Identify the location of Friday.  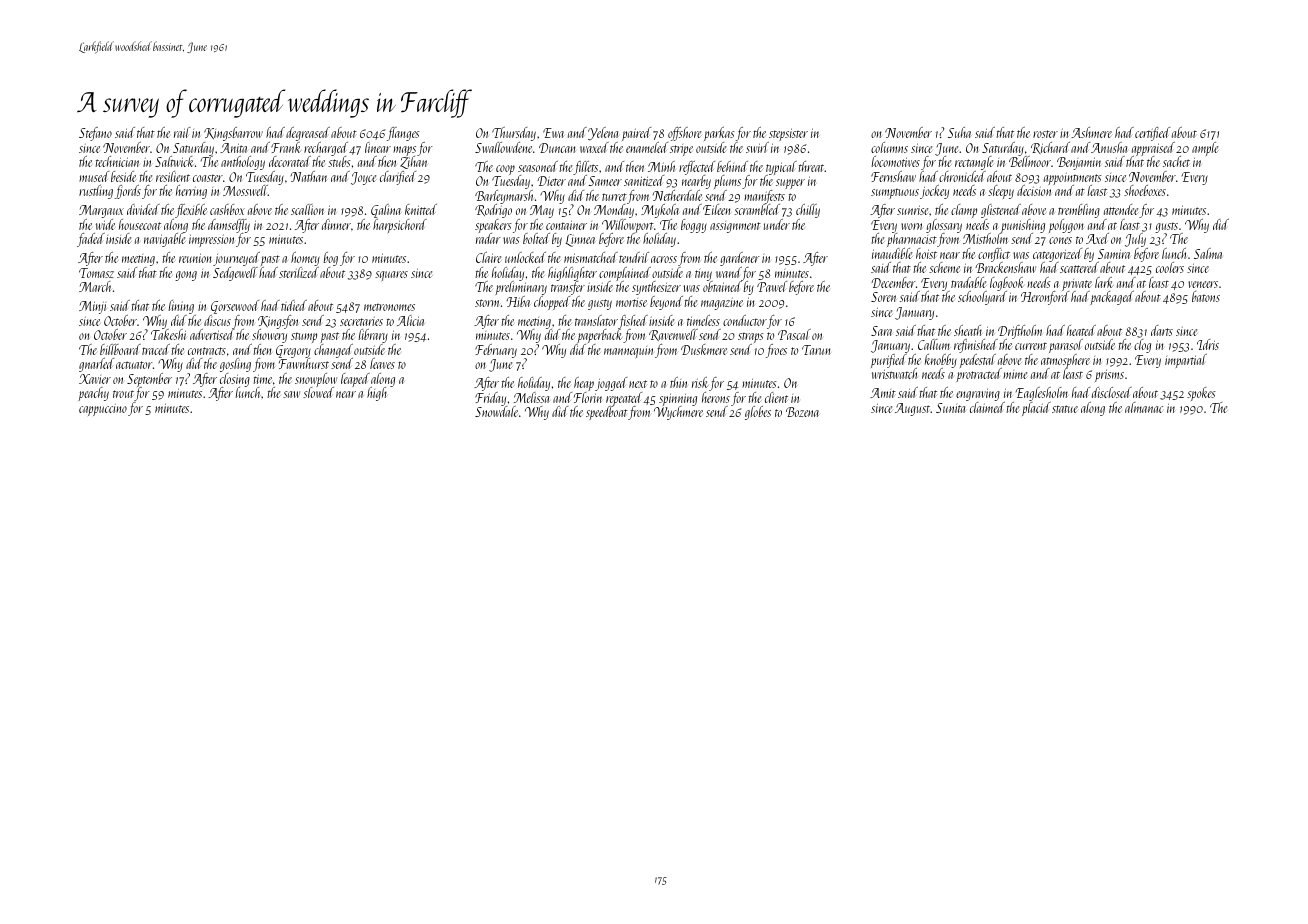
(490, 399).
